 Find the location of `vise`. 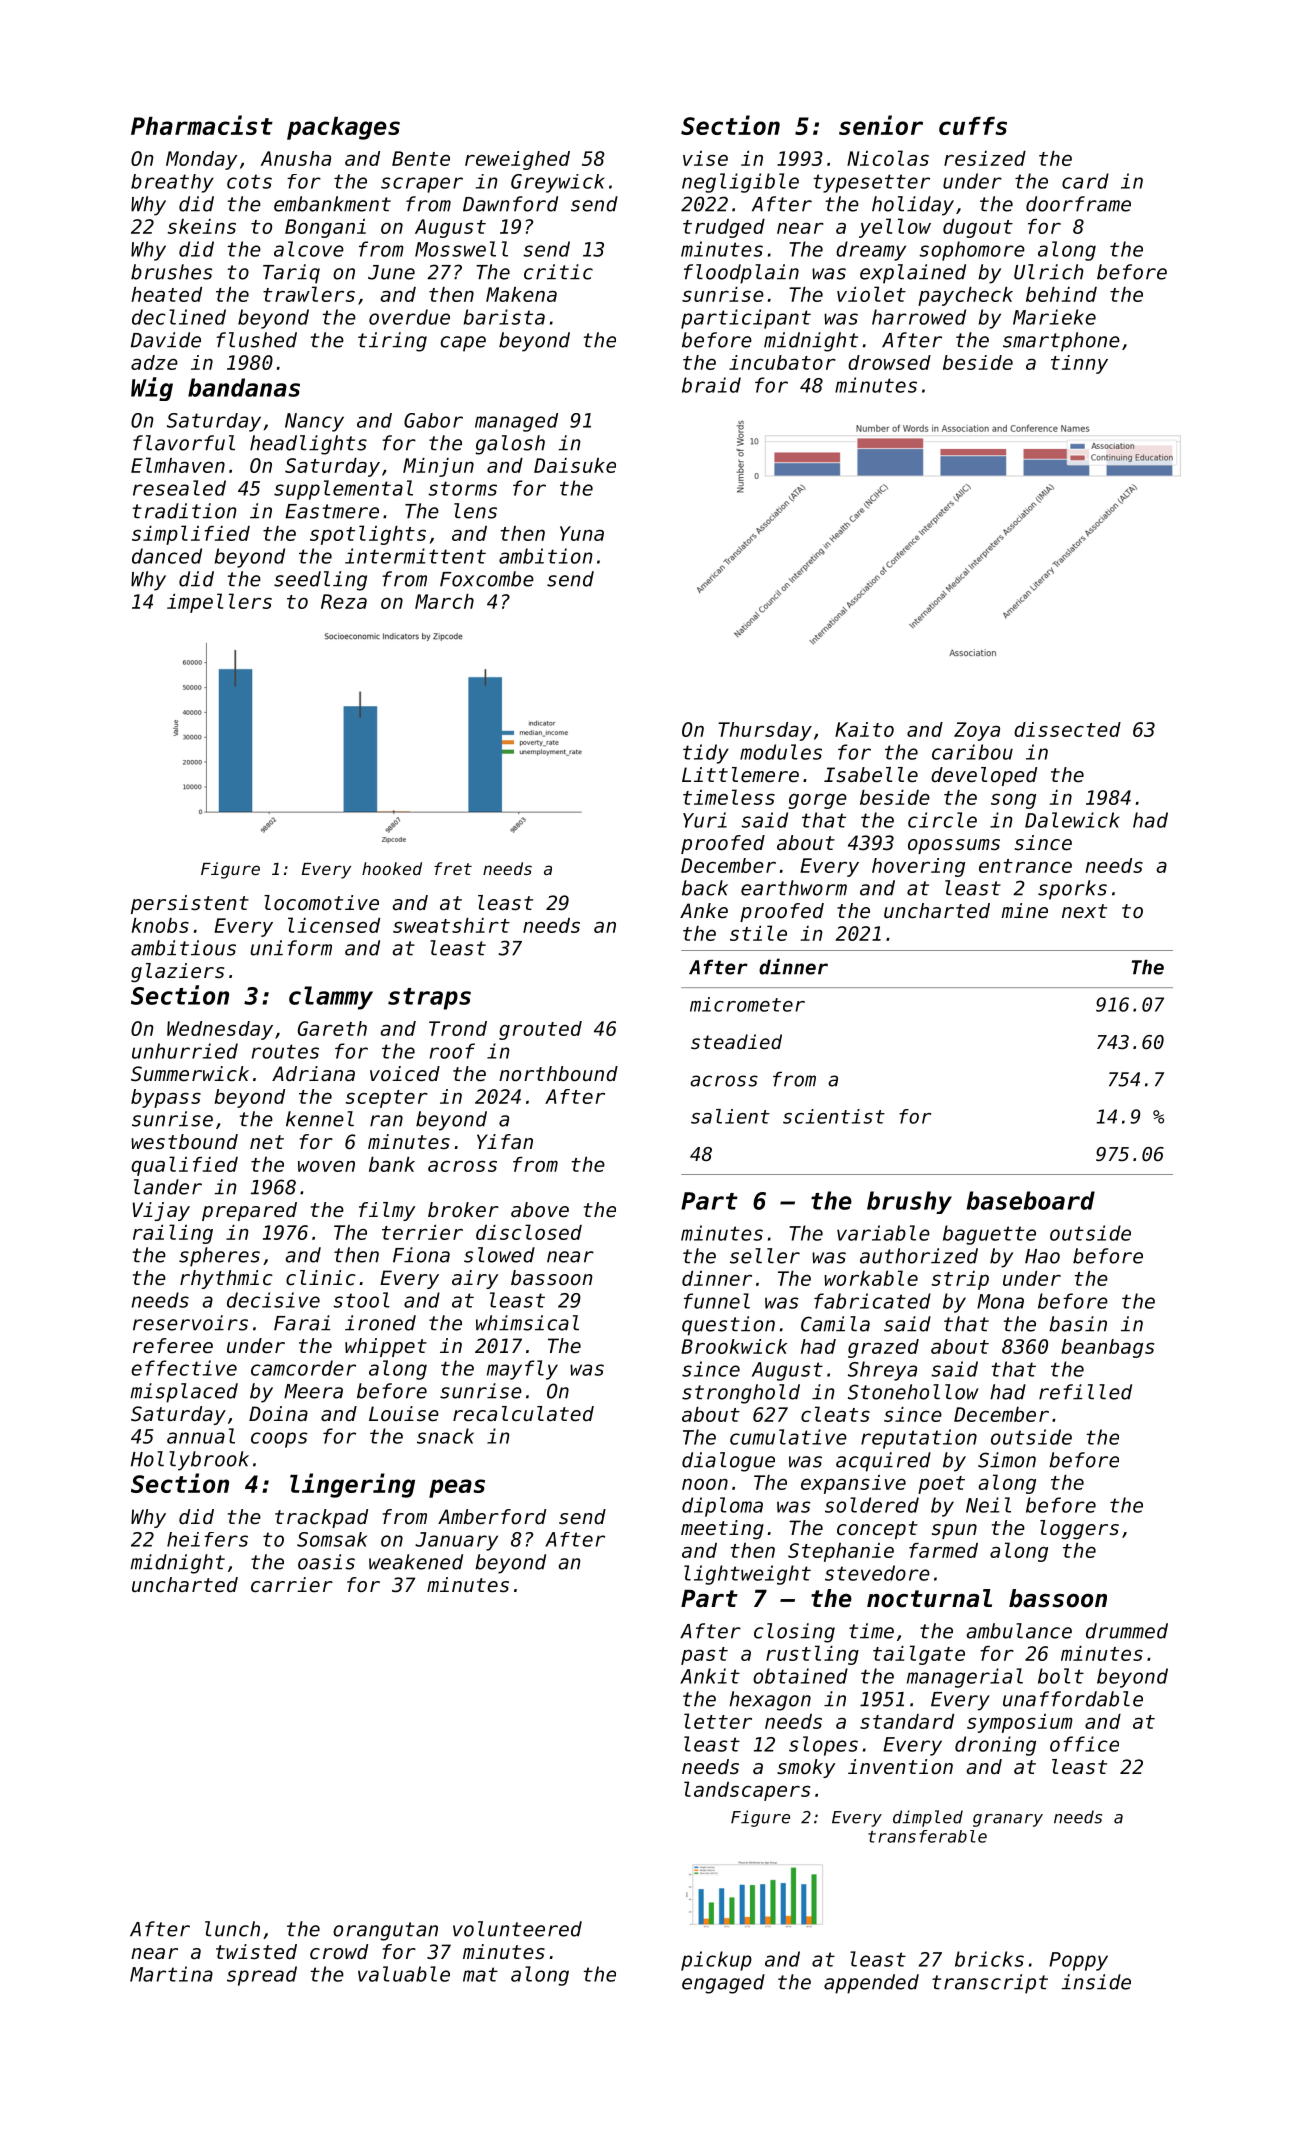

vise is located at coordinates (705, 158).
